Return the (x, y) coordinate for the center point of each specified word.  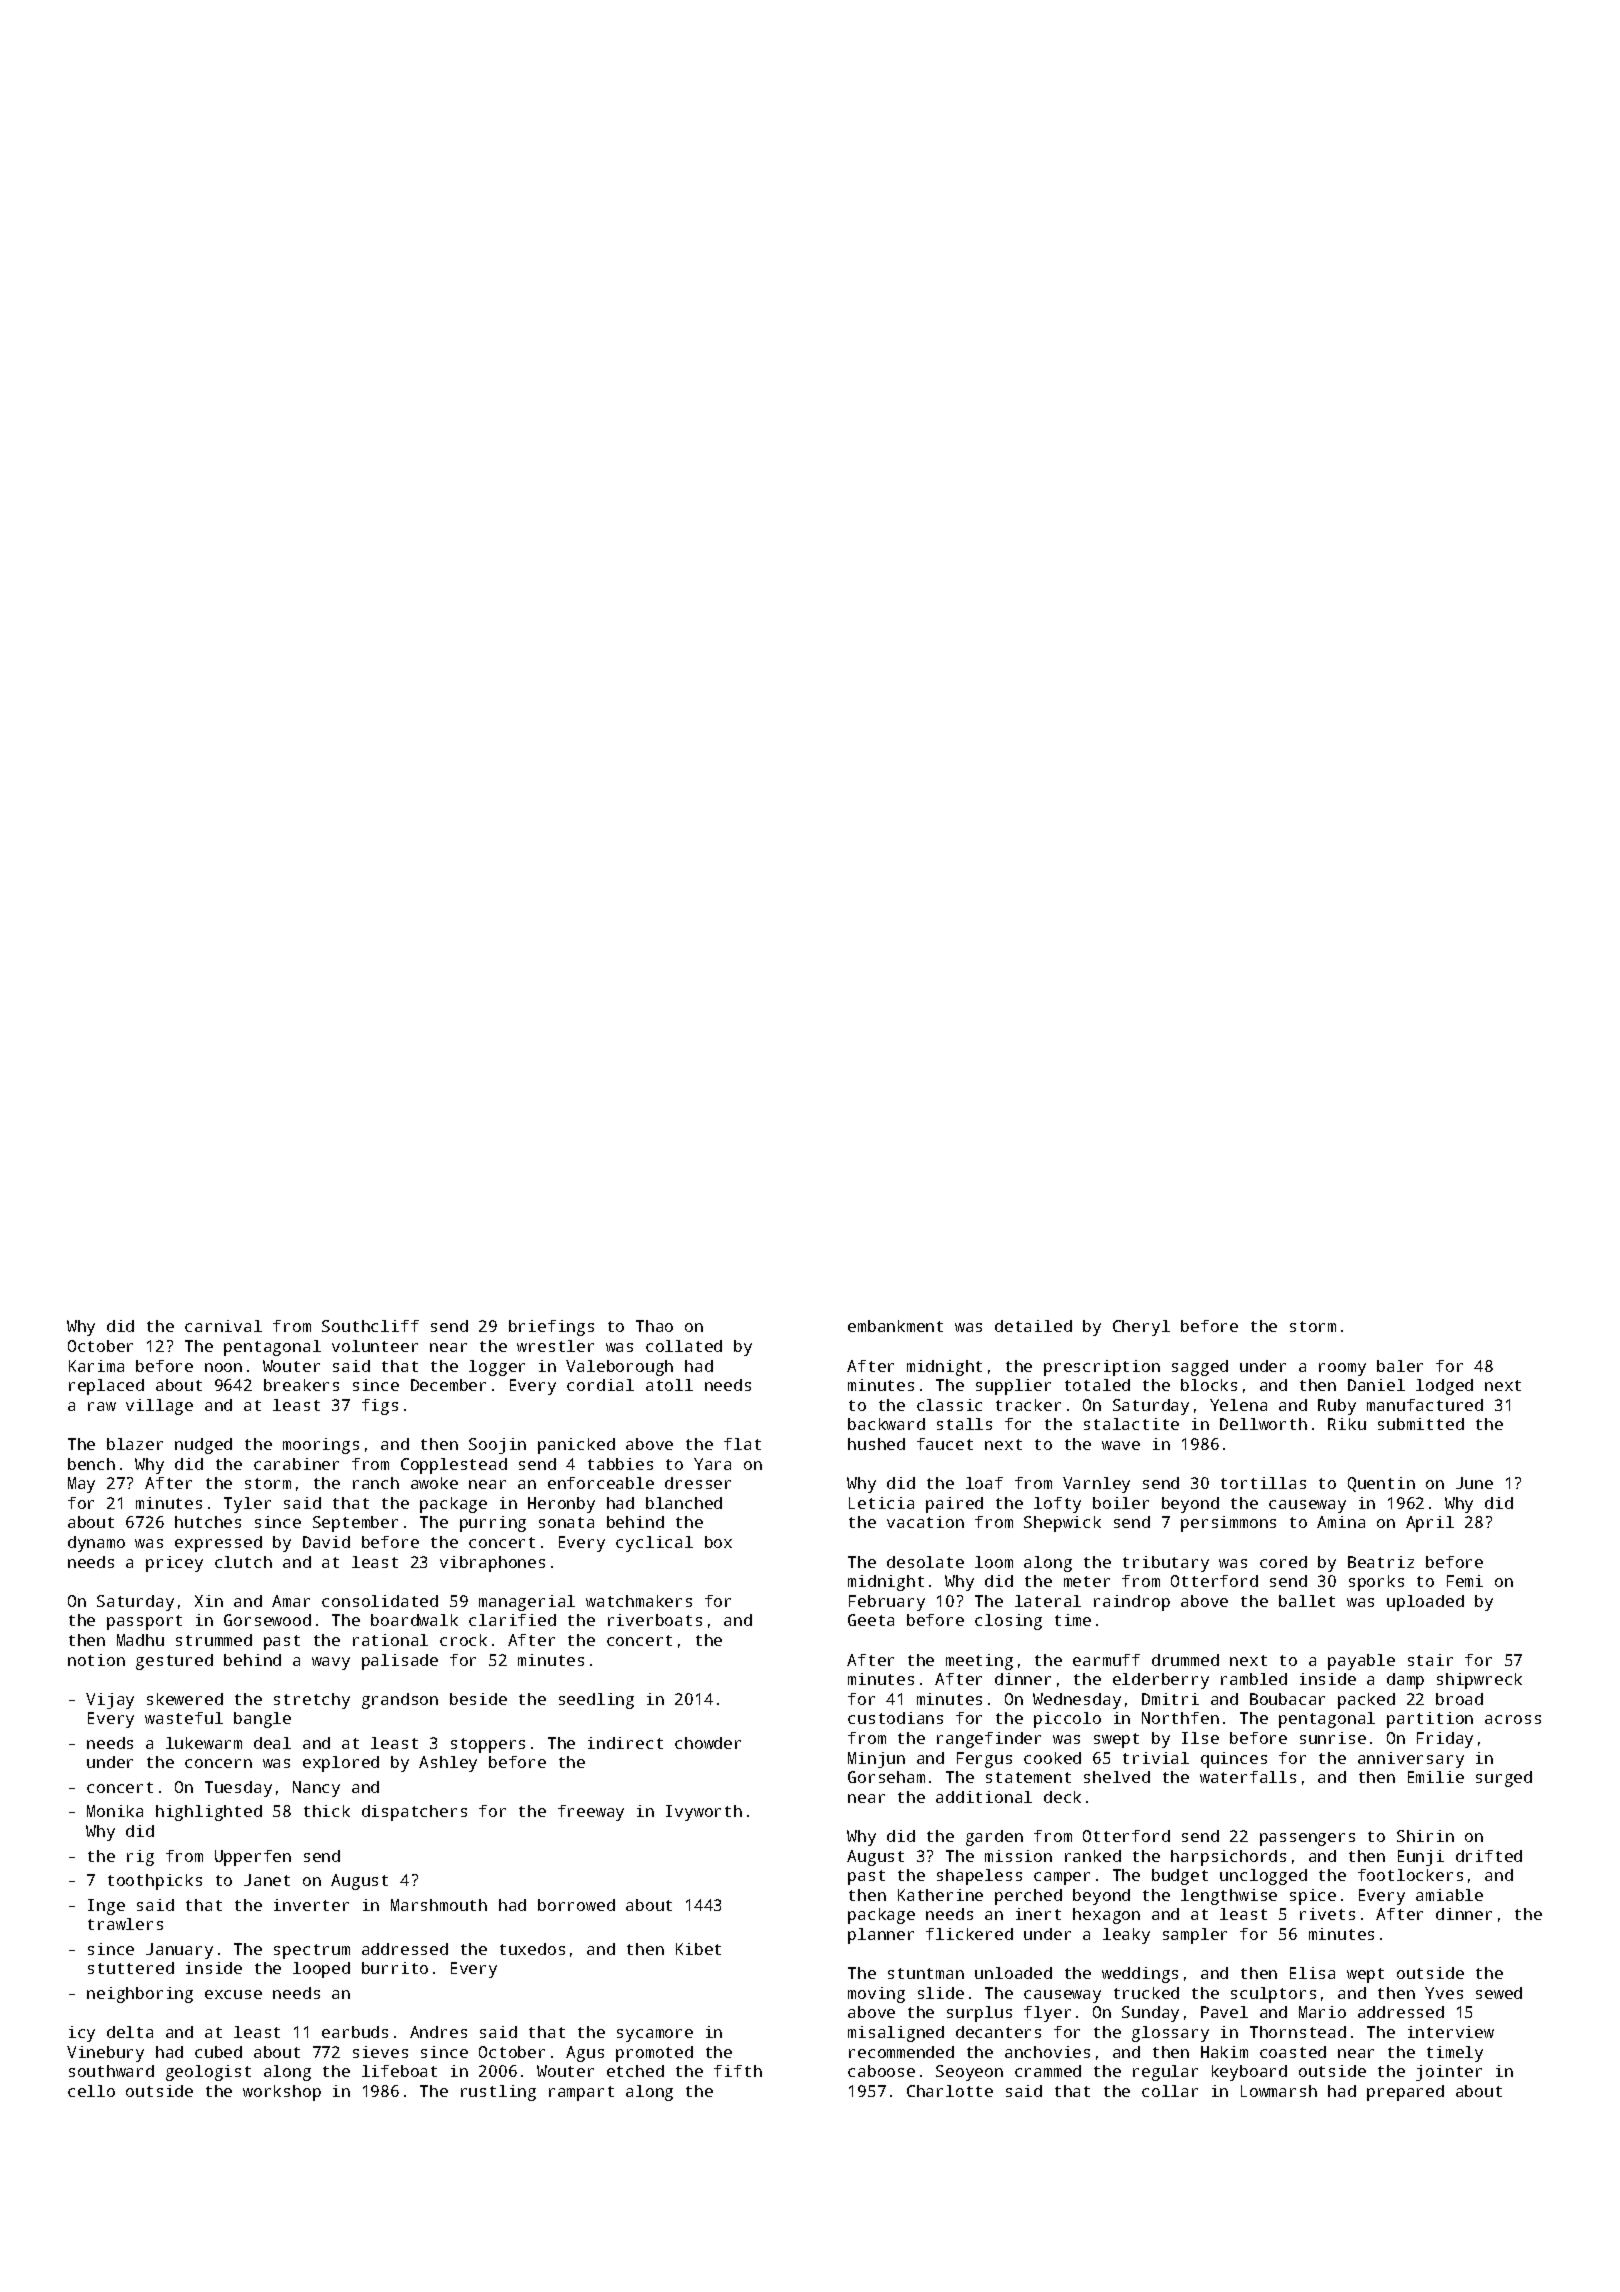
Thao (654, 1326)
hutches (208, 1522)
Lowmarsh (1279, 2091)
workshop (282, 2093)
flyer (1047, 2014)
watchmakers (639, 1601)
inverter (311, 1905)
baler (1400, 1366)
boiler (1121, 1503)
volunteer (375, 1346)
